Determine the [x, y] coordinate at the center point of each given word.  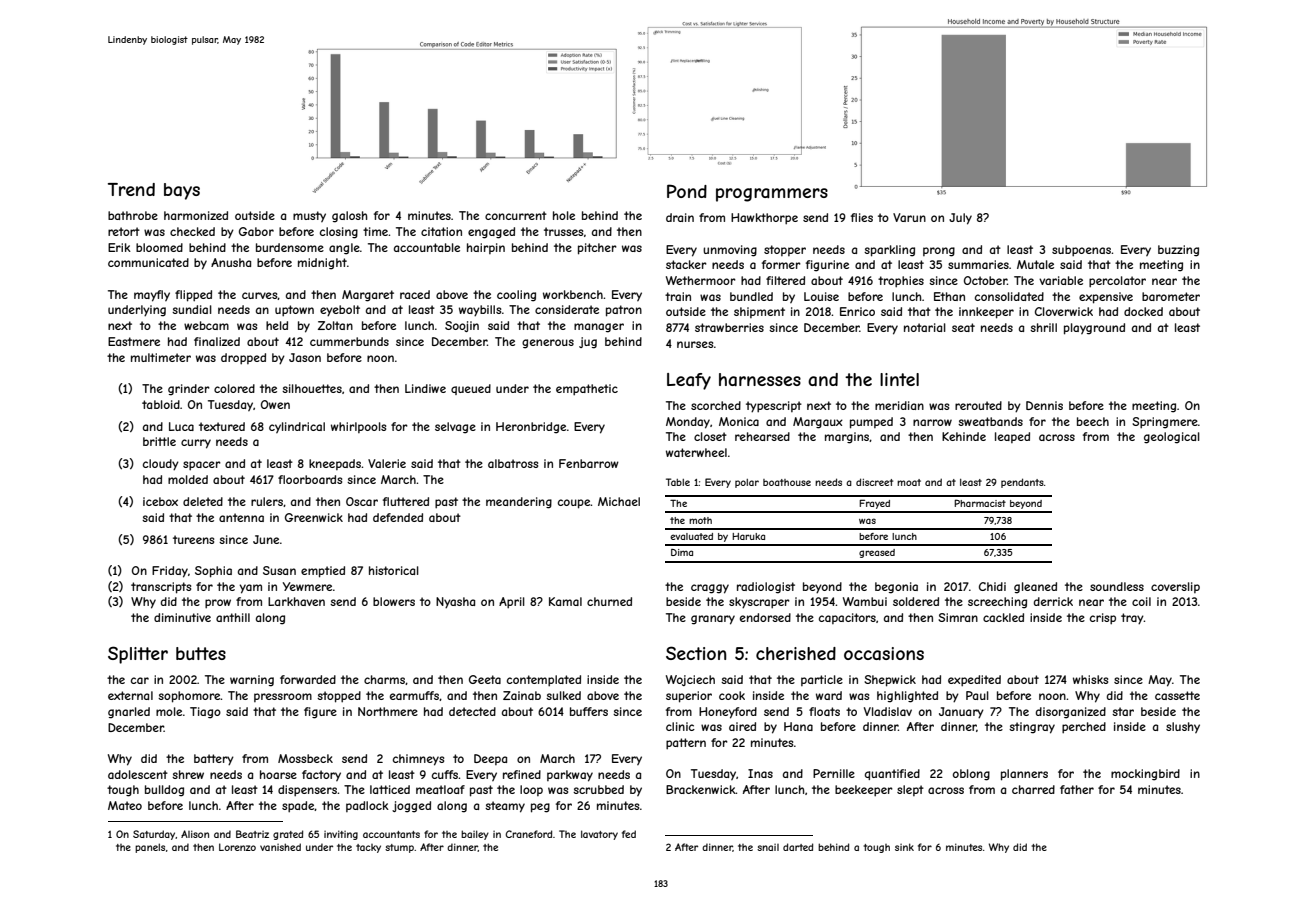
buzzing [1178, 251]
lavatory [599, 835]
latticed [390, 789]
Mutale [1035, 264]
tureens [193, 539]
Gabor [256, 231]
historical [394, 570]
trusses [563, 231]
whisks [1090, 679]
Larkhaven [296, 601]
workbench [573, 294]
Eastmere [134, 341]
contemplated [544, 681]
